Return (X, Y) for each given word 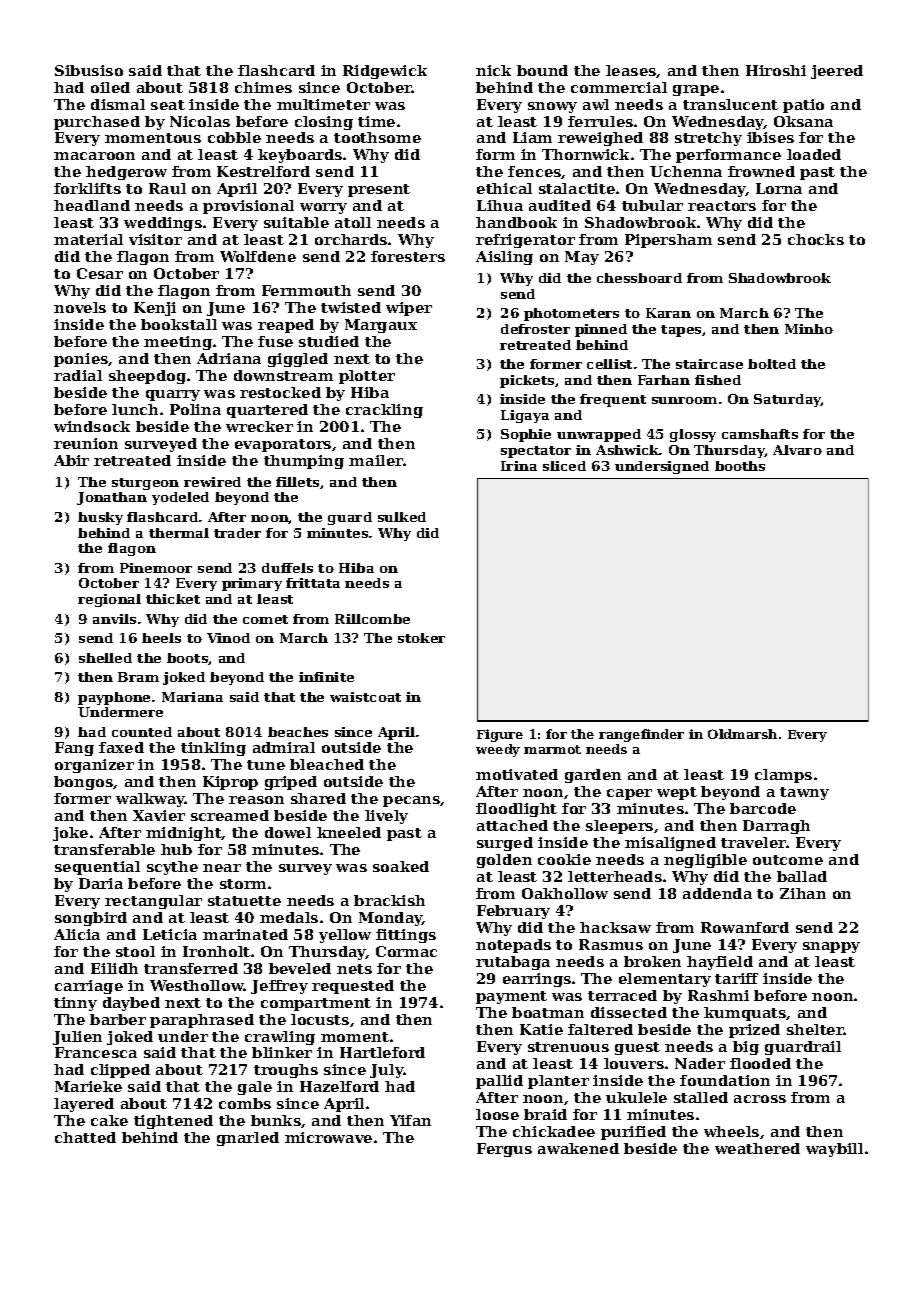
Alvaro (797, 450)
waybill (834, 1150)
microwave (328, 1137)
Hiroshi (776, 70)
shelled (105, 658)
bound (542, 70)
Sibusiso (89, 70)
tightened (173, 1122)
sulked (402, 517)
